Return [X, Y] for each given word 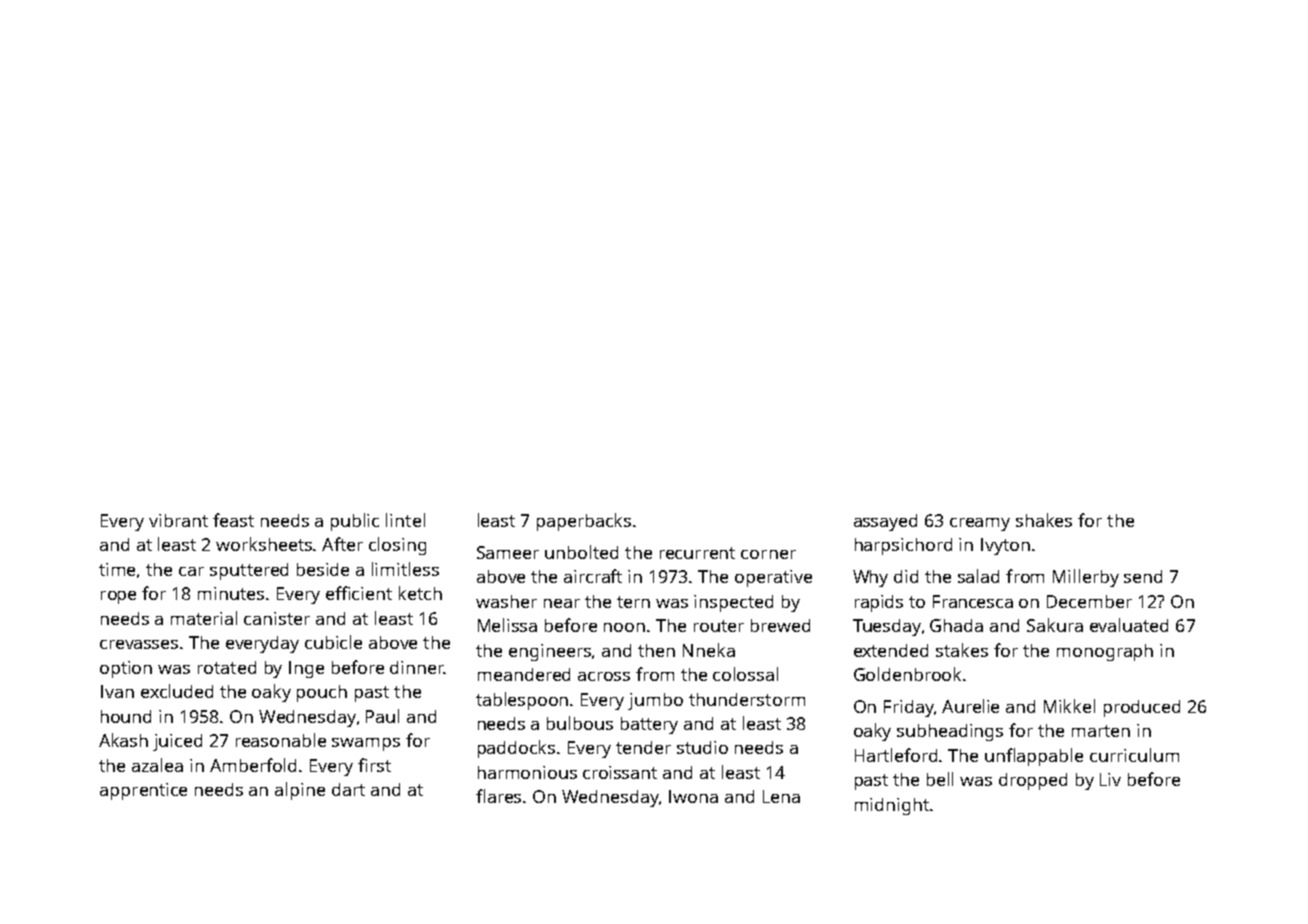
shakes [1044, 520]
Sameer [508, 552]
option [126, 669]
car [191, 571]
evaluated [1129, 625]
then [656, 650]
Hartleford [896, 755]
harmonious [527, 772]
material [204, 618]
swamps [366, 744]
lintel [405, 520]
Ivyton [1005, 546]
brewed [780, 625]
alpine [300, 791]
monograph [1105, 652]
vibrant [178, 520]
